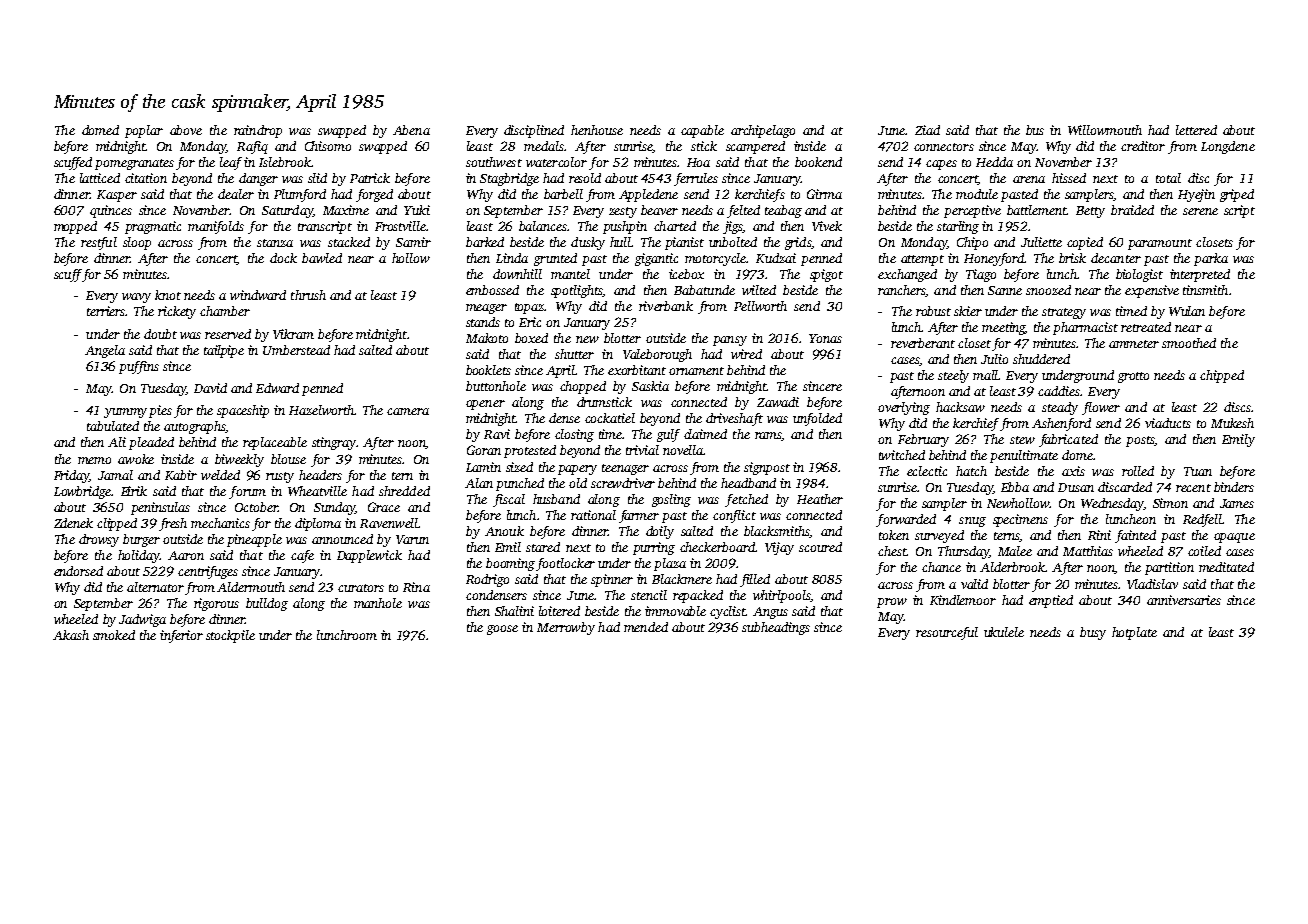 This document has height=924, width=1308. I want to click on inferior, so click(181, 636).
